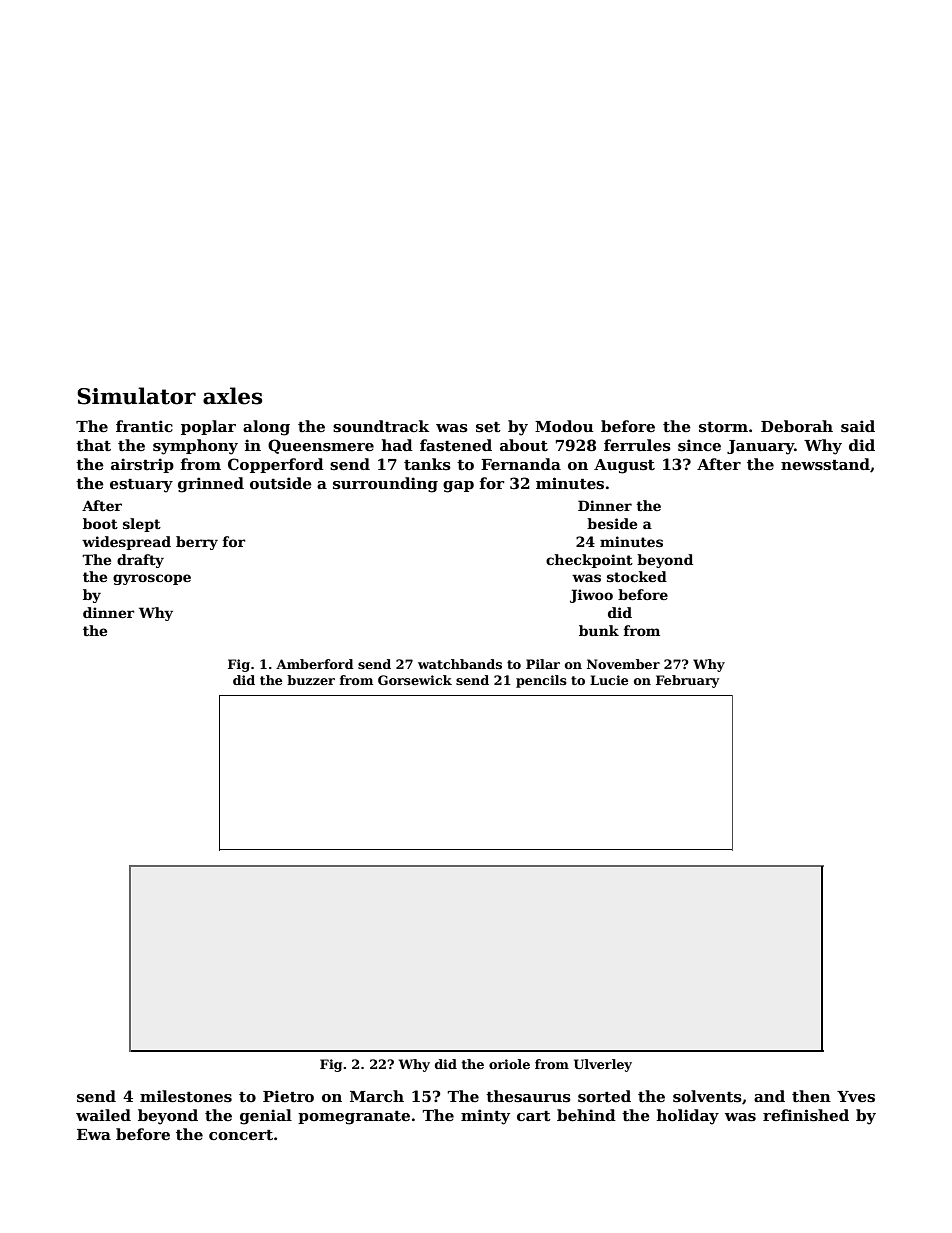 This screenshot has height=1233, width=952. Describe the element at coordinates (93, 445) in the screenshot. I see `that` at that location.
